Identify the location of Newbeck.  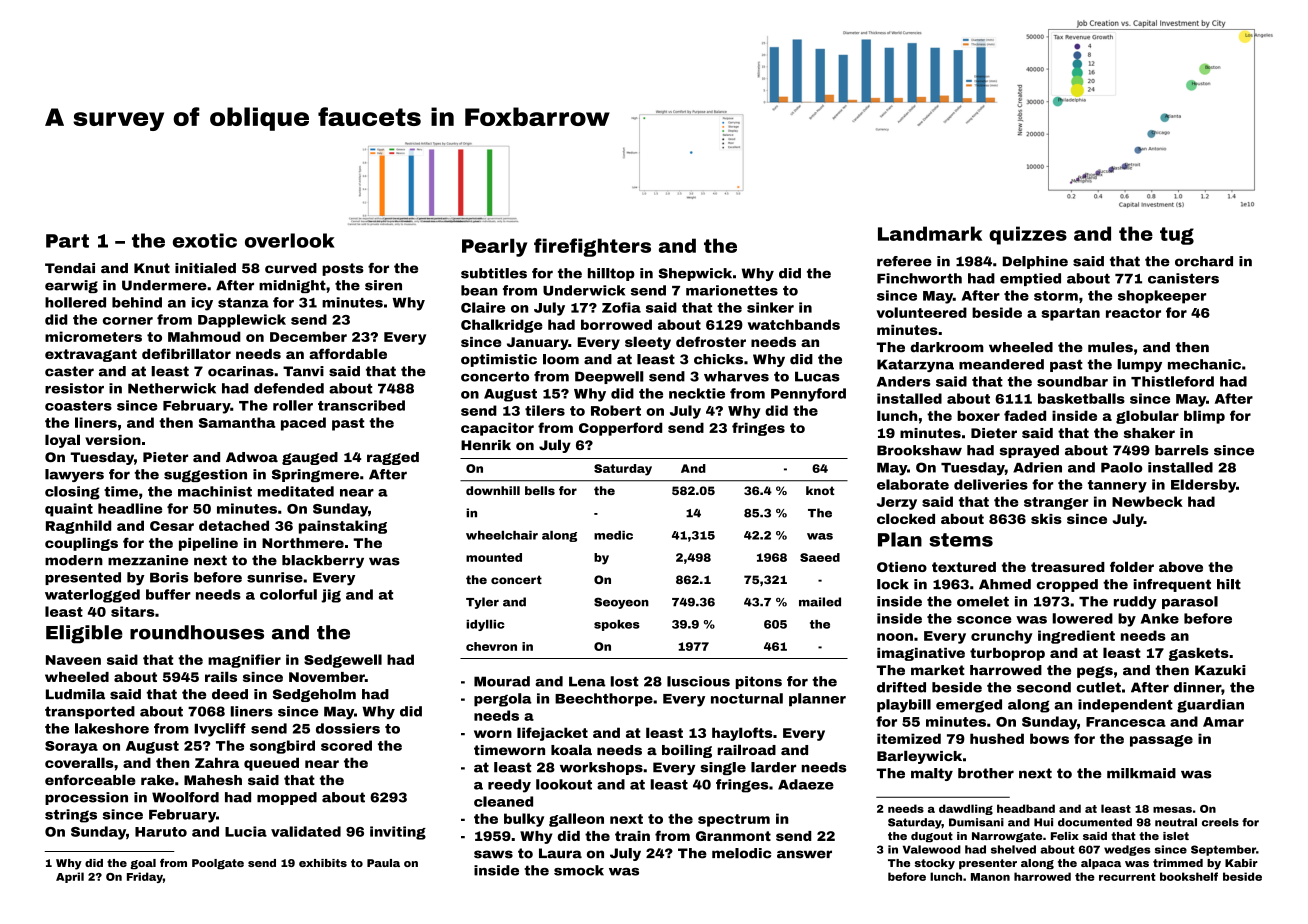
(1147, 501).
